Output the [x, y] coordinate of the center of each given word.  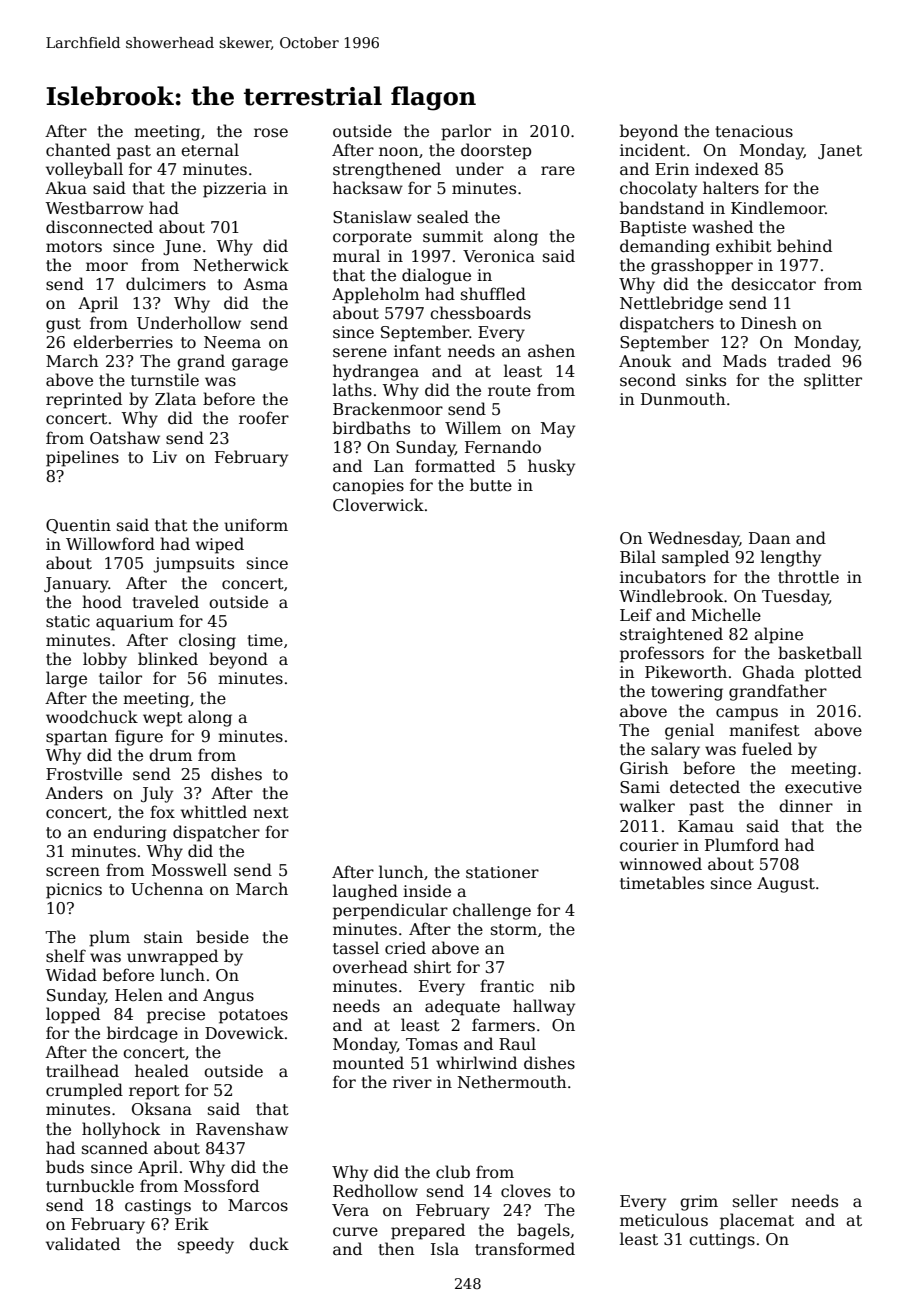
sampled [695, 558]
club [453, 1172]
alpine [778, 635]
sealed [443, 217]
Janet [840, 152]
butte [491, 485]
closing [207, 641]
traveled [165, 602]
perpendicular [390, 911]
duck [269, 1244]
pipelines [82, 458]
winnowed [661, 863]
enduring [130, 833]
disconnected [99, 227]
